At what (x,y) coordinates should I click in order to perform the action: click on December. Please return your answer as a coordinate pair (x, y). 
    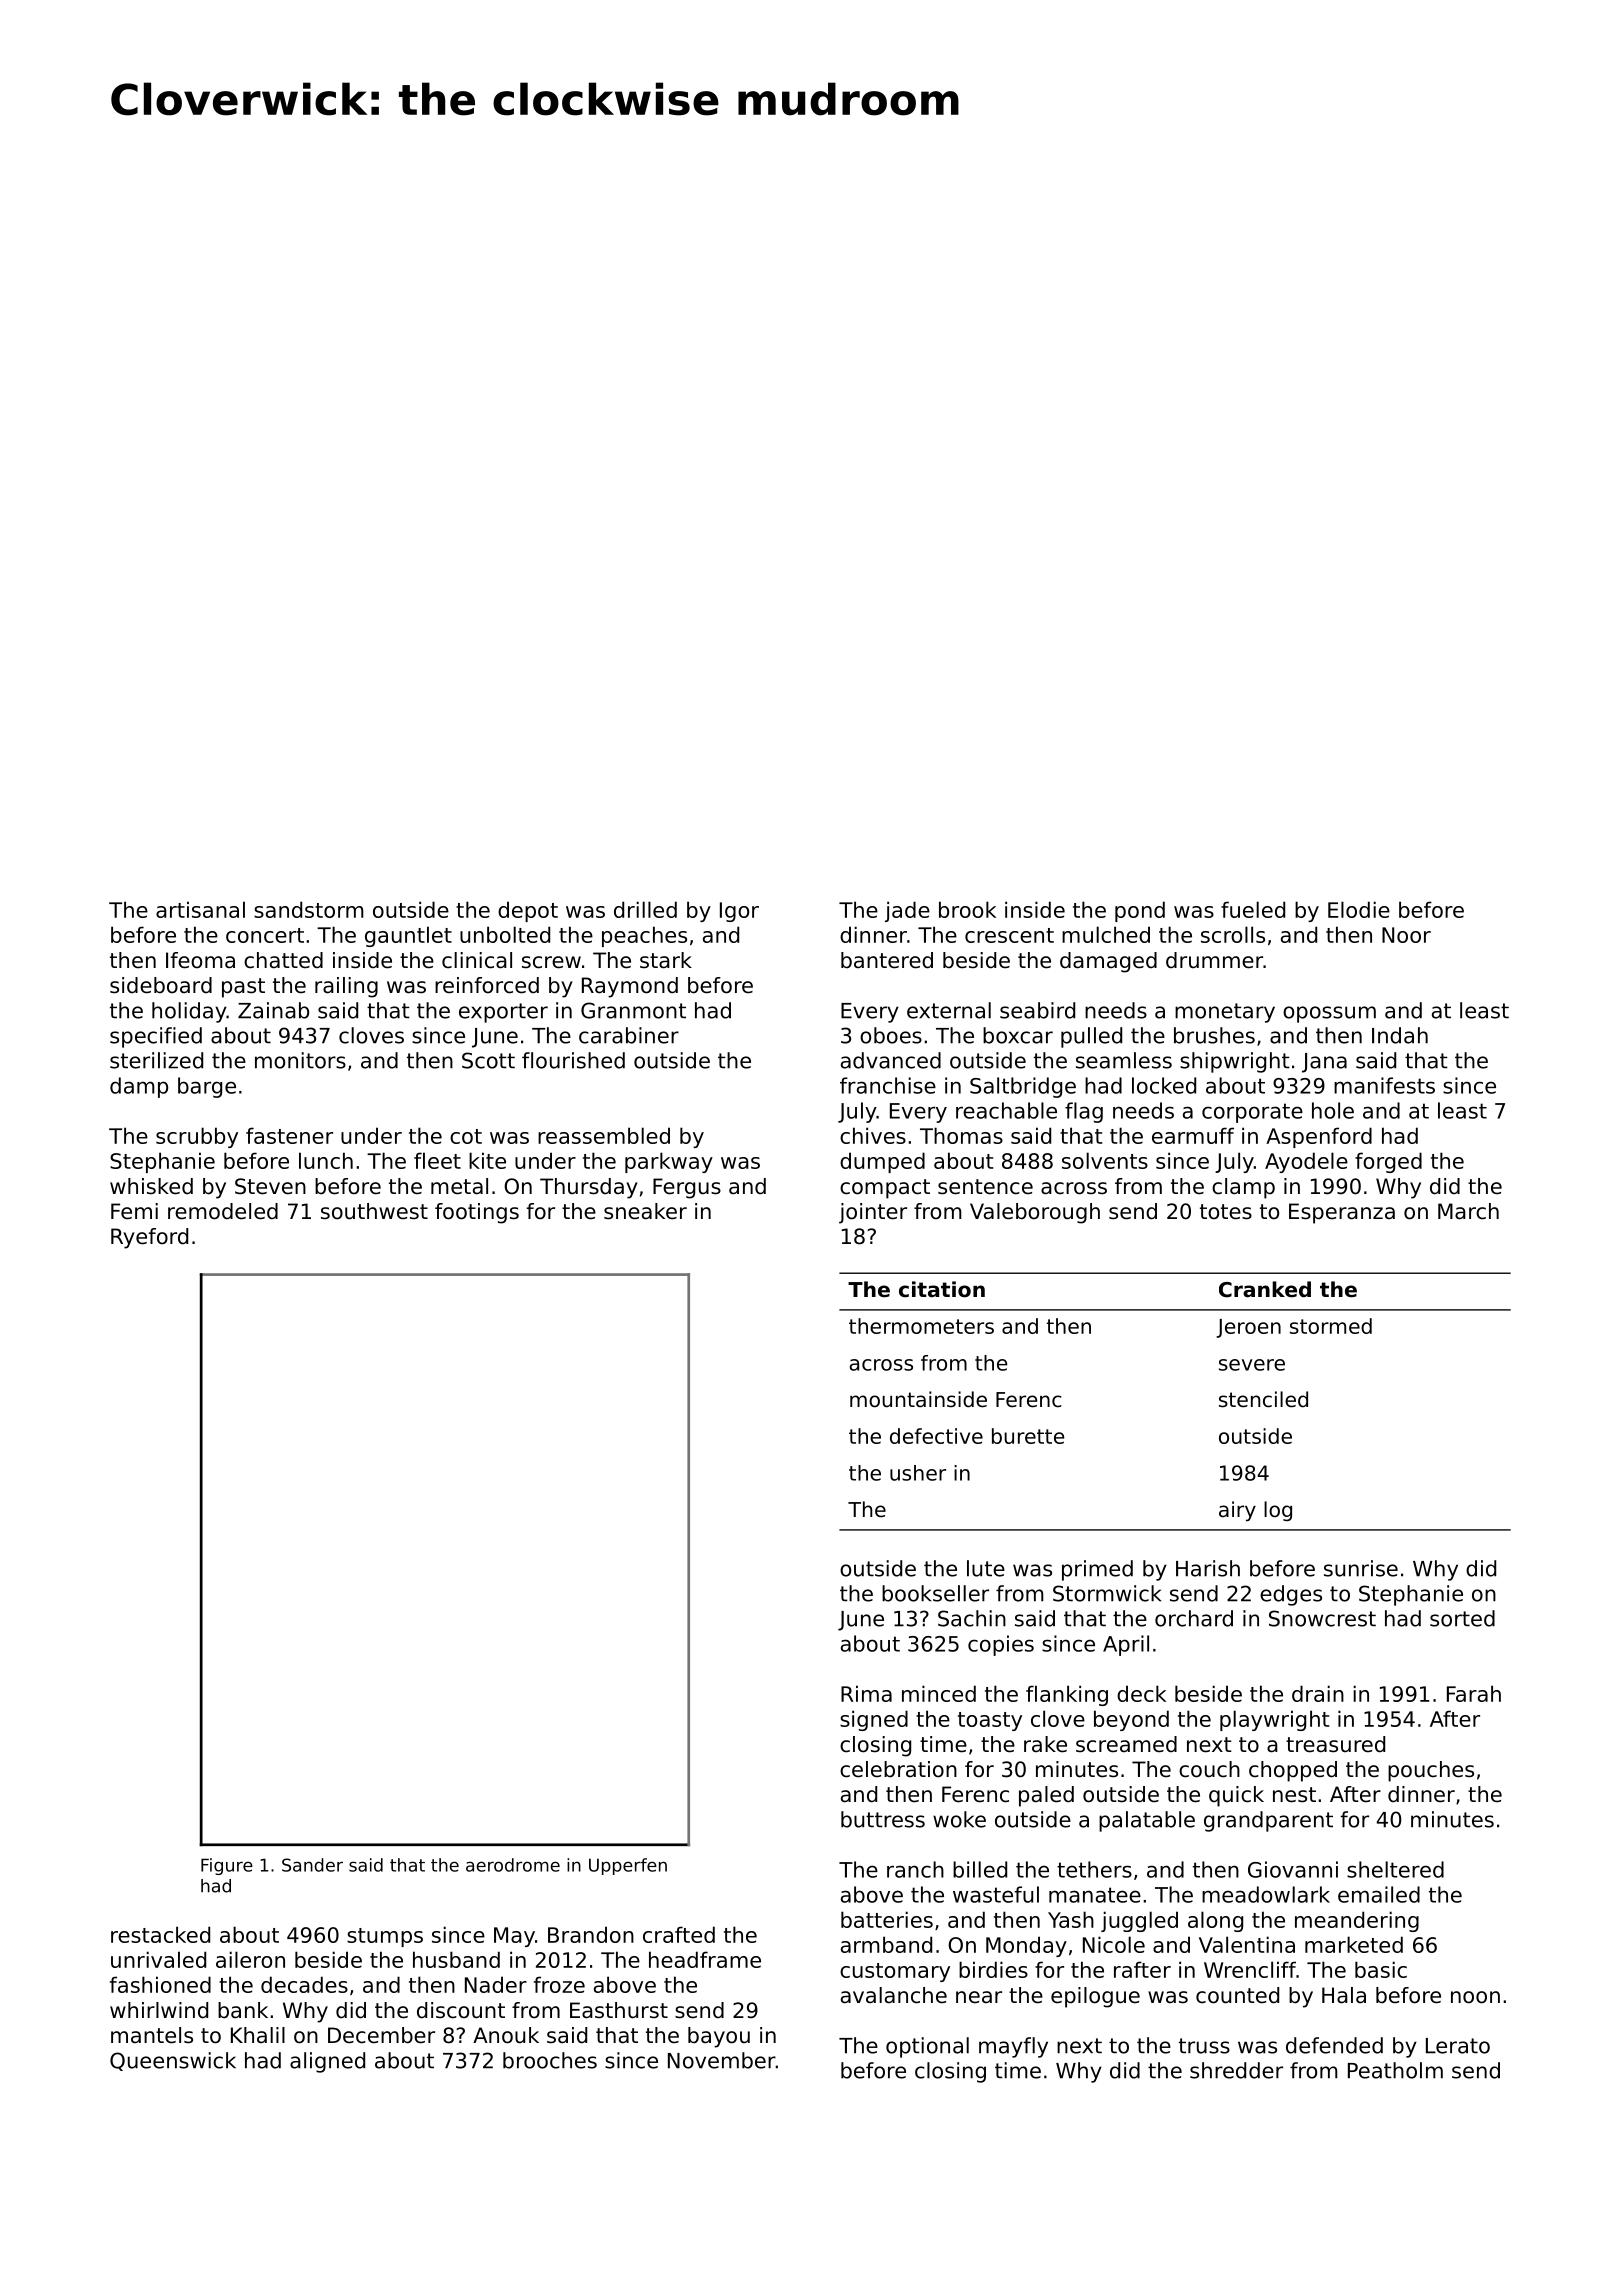
    Looking at the image, I should click on (381, 2035).
